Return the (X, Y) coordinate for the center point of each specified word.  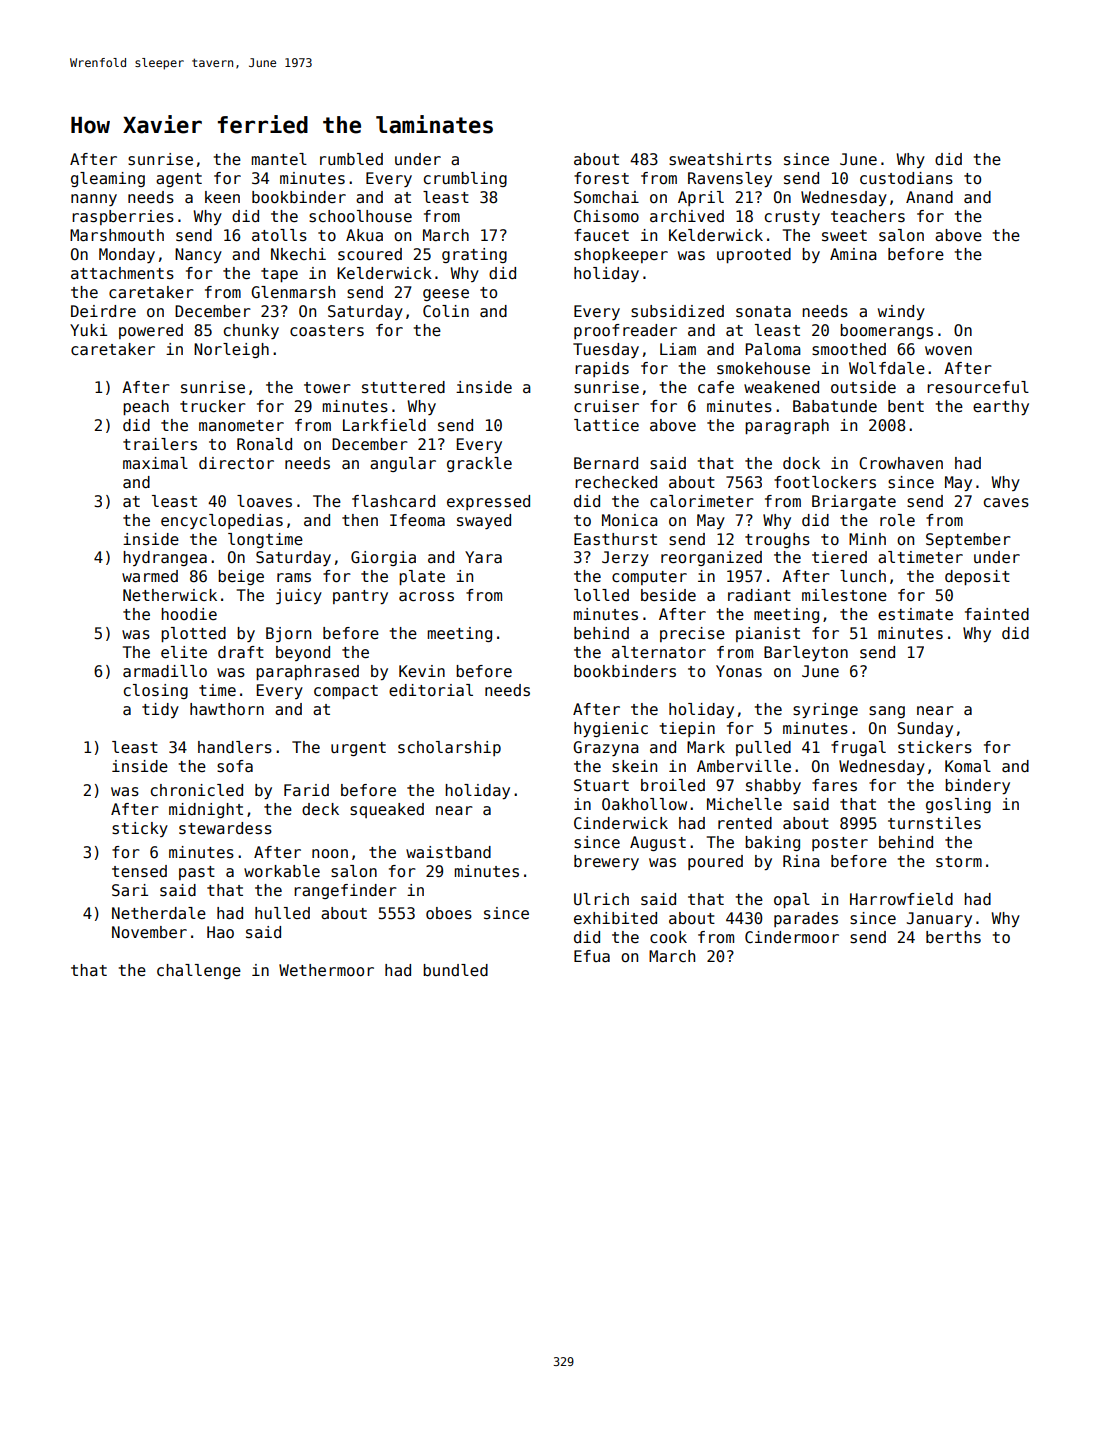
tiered (839, 557)
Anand (929, 197)
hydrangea (165, 558)
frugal (858, 748)
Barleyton (806, 653)
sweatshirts (720, 159)
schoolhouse (360, 216)
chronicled (197, 790)
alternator (659, 652)
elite (184, 652)
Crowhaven (901, 463)
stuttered (403, 387)
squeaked (387, 810)
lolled (601, 595)
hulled (282, 913)
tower (327, 388)
